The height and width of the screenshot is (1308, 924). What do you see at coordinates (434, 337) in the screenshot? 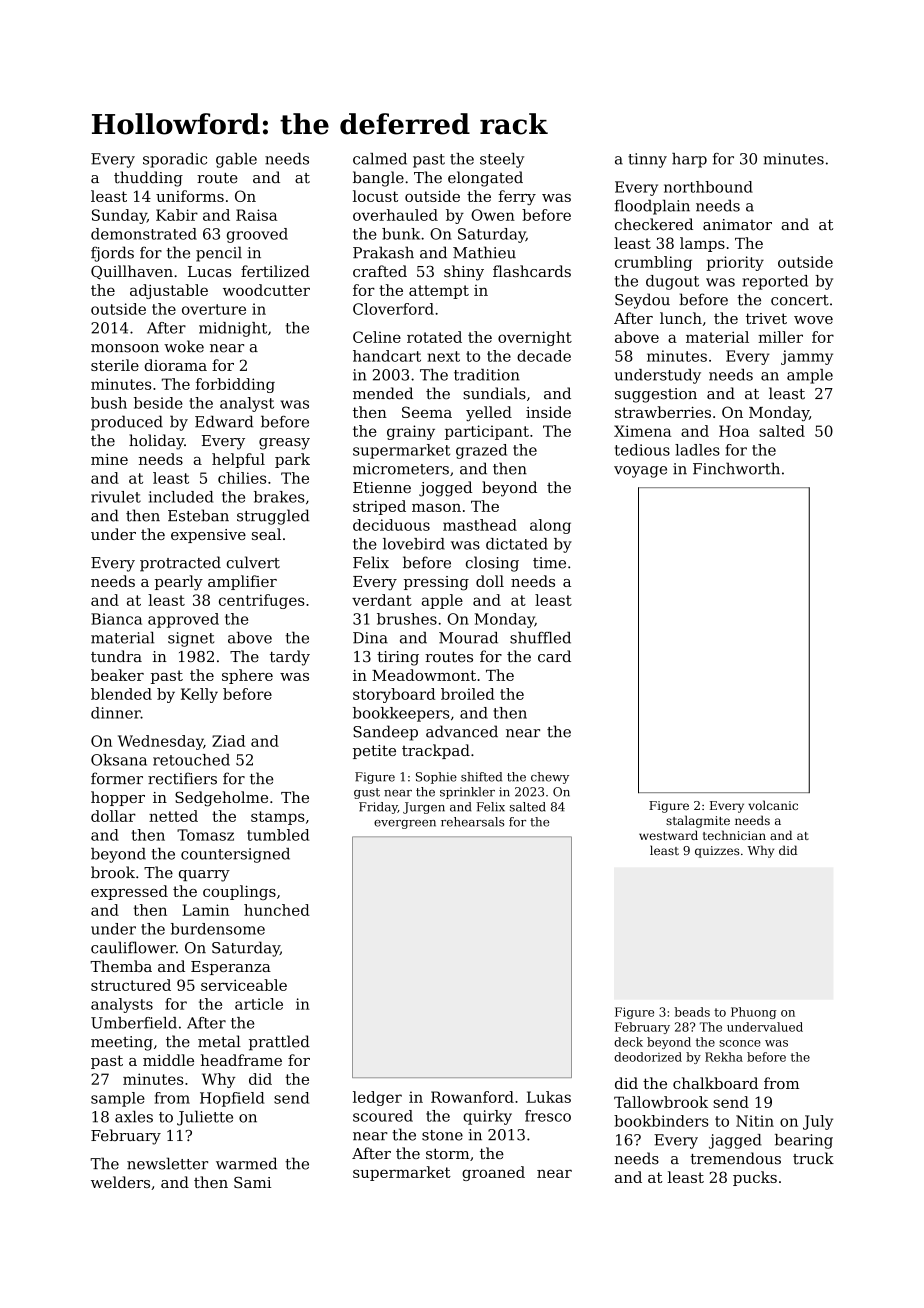
I see `rotated` at bounding box center [434, 337].
